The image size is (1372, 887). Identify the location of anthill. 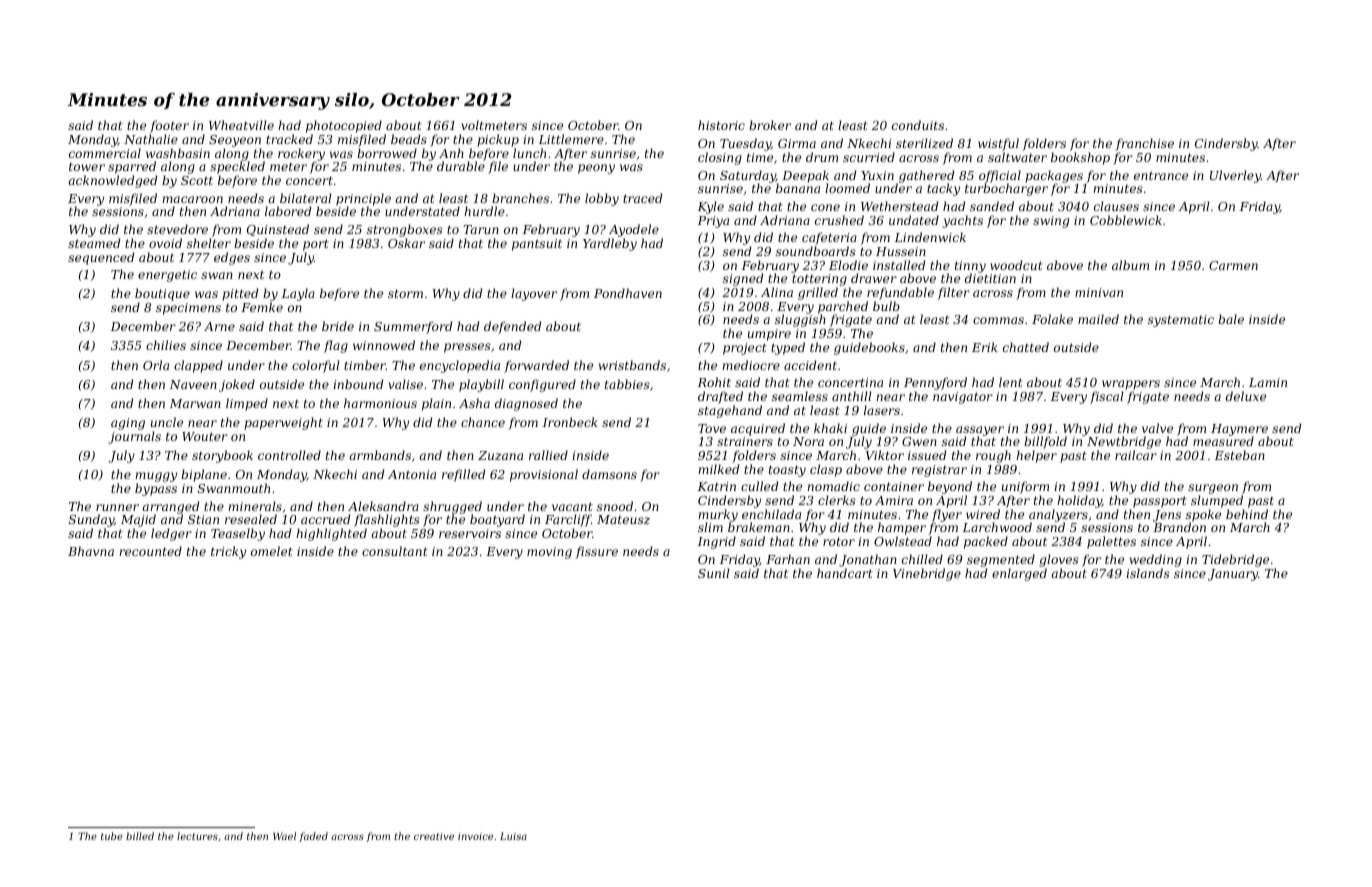
(852, 396).
